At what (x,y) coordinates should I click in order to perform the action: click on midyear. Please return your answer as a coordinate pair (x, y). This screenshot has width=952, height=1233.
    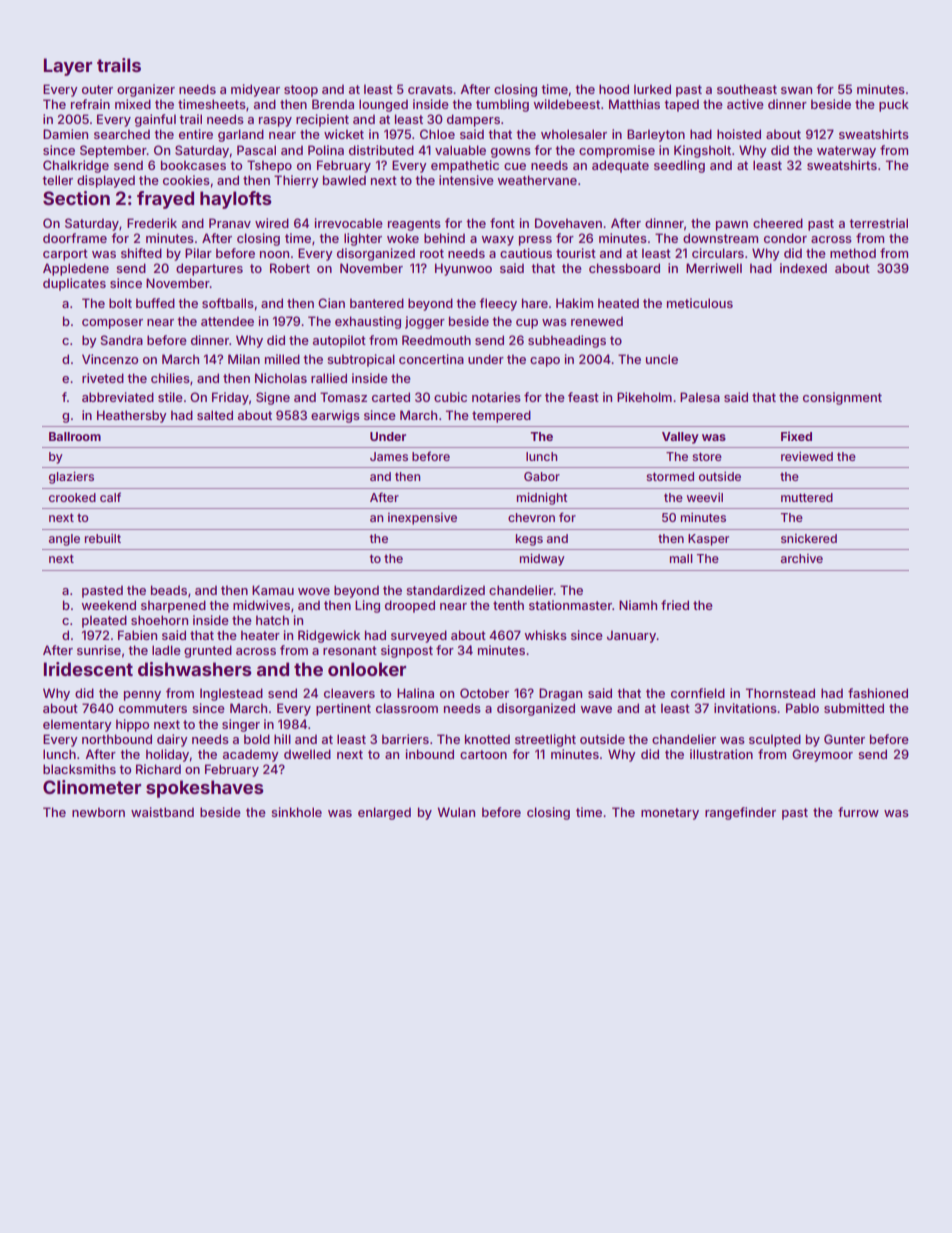
    Looking at the image, I should click on (255, 90).
